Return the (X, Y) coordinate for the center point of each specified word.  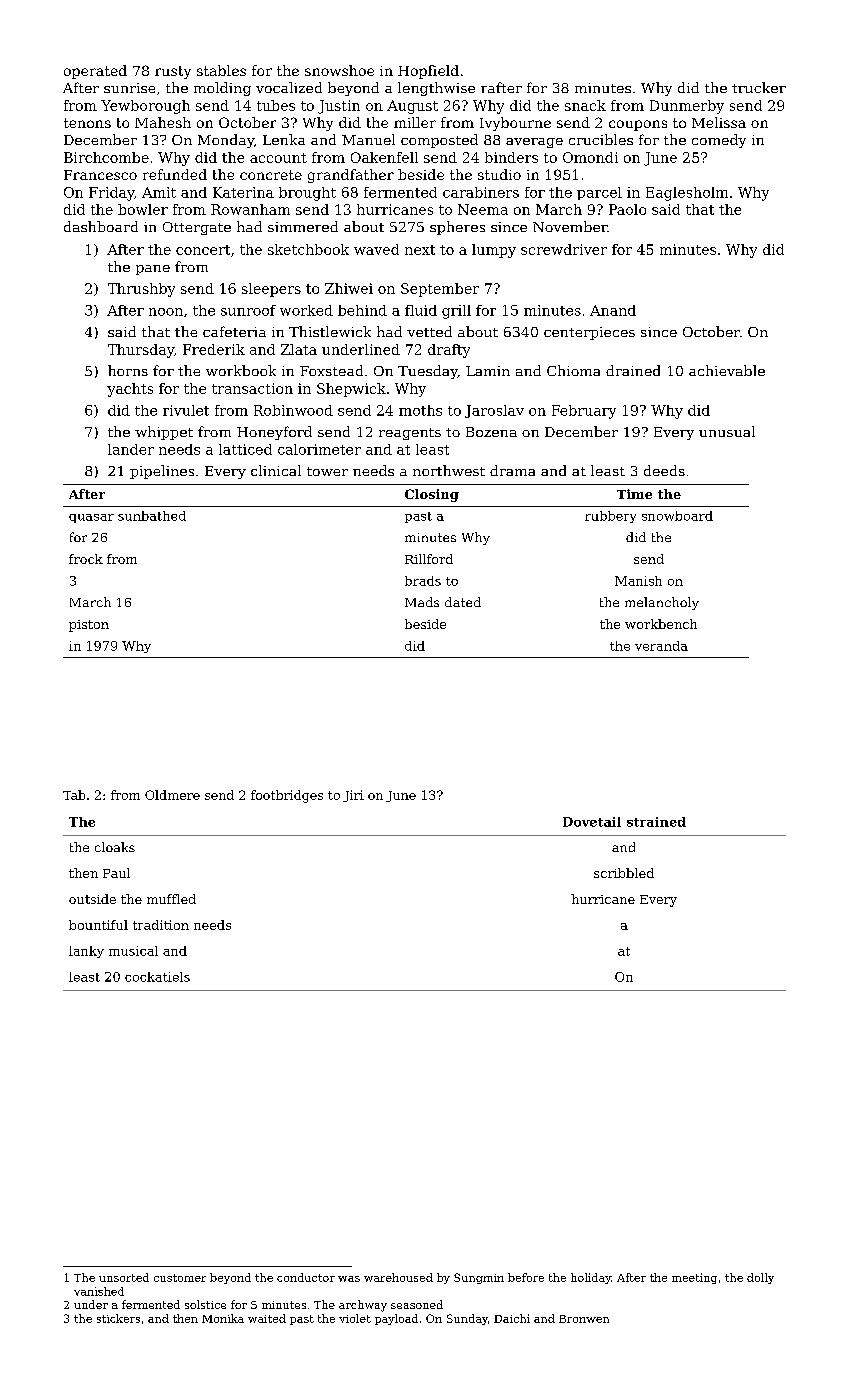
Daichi (512, 1318)
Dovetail (592, 822)
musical (133, 951)
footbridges (287, 796)
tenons (87, 123)
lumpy (494, 251)
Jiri (353, 796)
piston (89, 626)
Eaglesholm (687, 194)
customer (180, 1278)
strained (656, 822)
